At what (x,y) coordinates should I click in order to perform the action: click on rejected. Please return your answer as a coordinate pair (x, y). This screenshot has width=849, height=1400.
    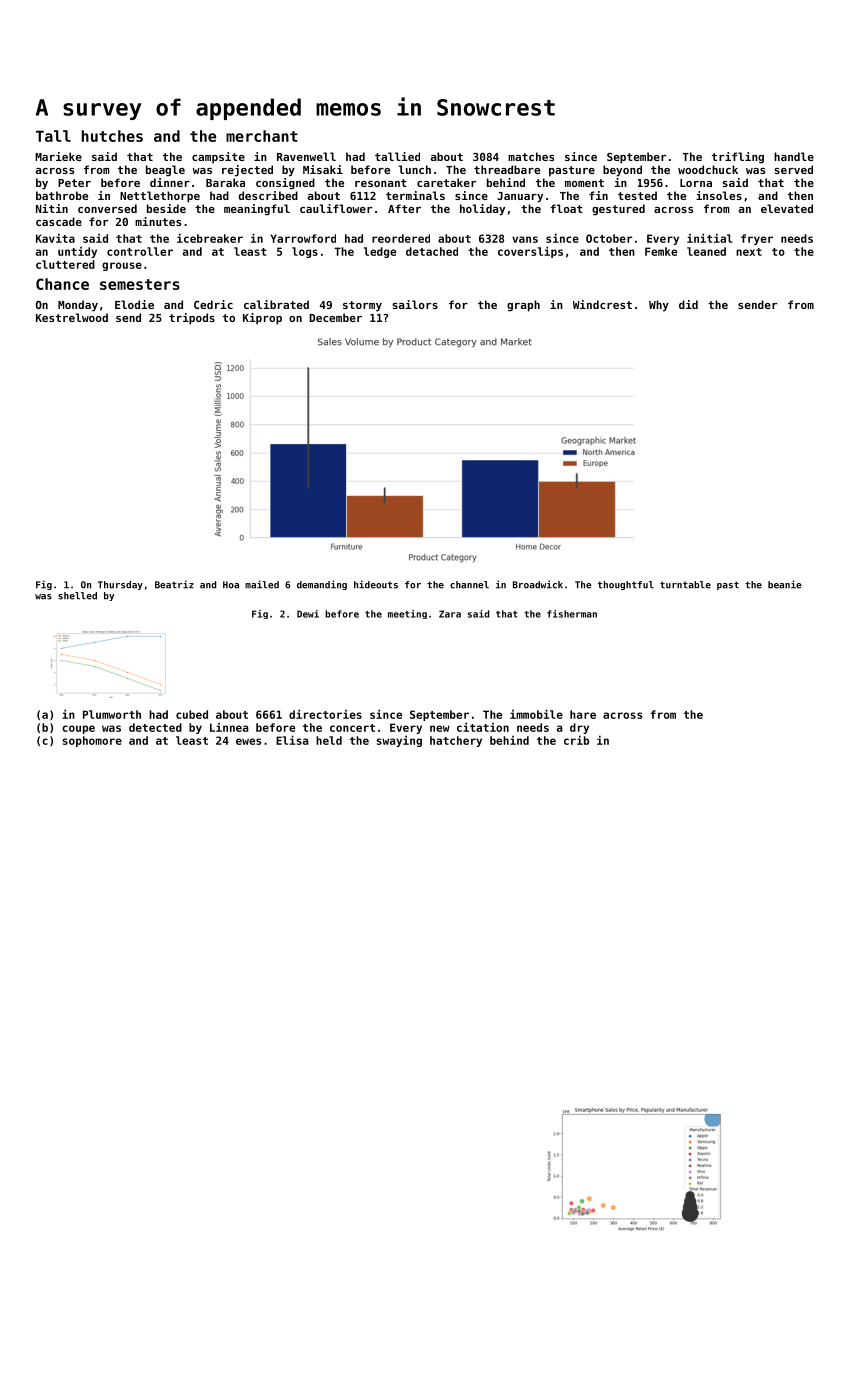
    Looking at the image, I should click on (247, 171).
